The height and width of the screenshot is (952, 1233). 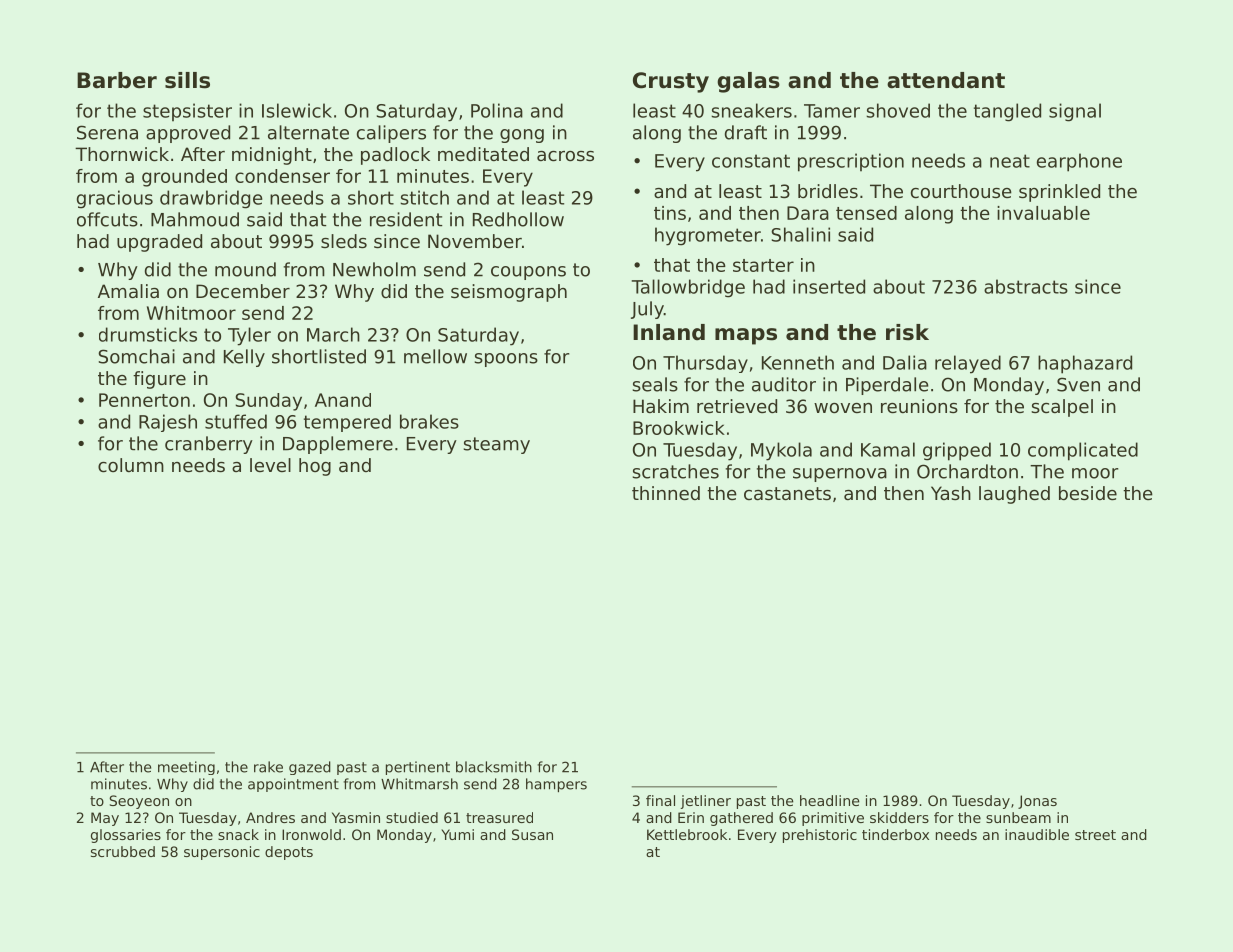 I want to click on beside, so click(x=1088, y=493).
